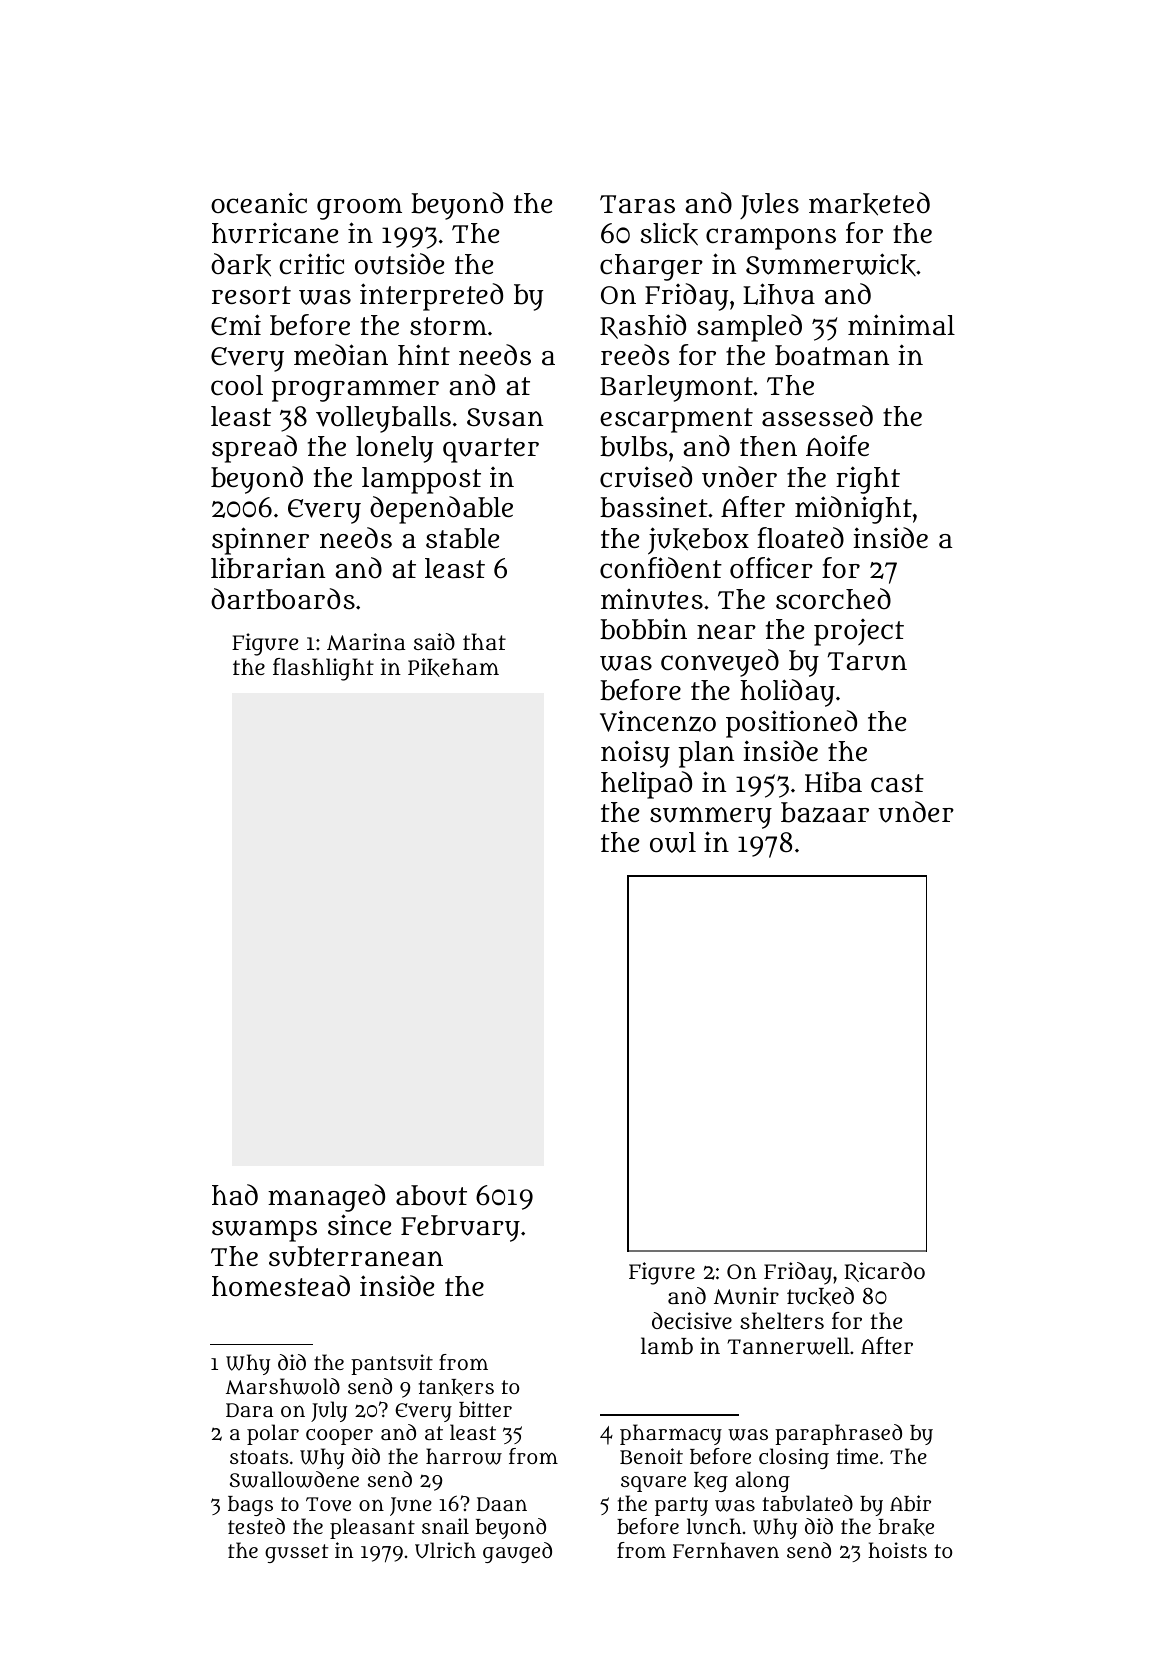  I want to click on midnight, so click(853, 510).
